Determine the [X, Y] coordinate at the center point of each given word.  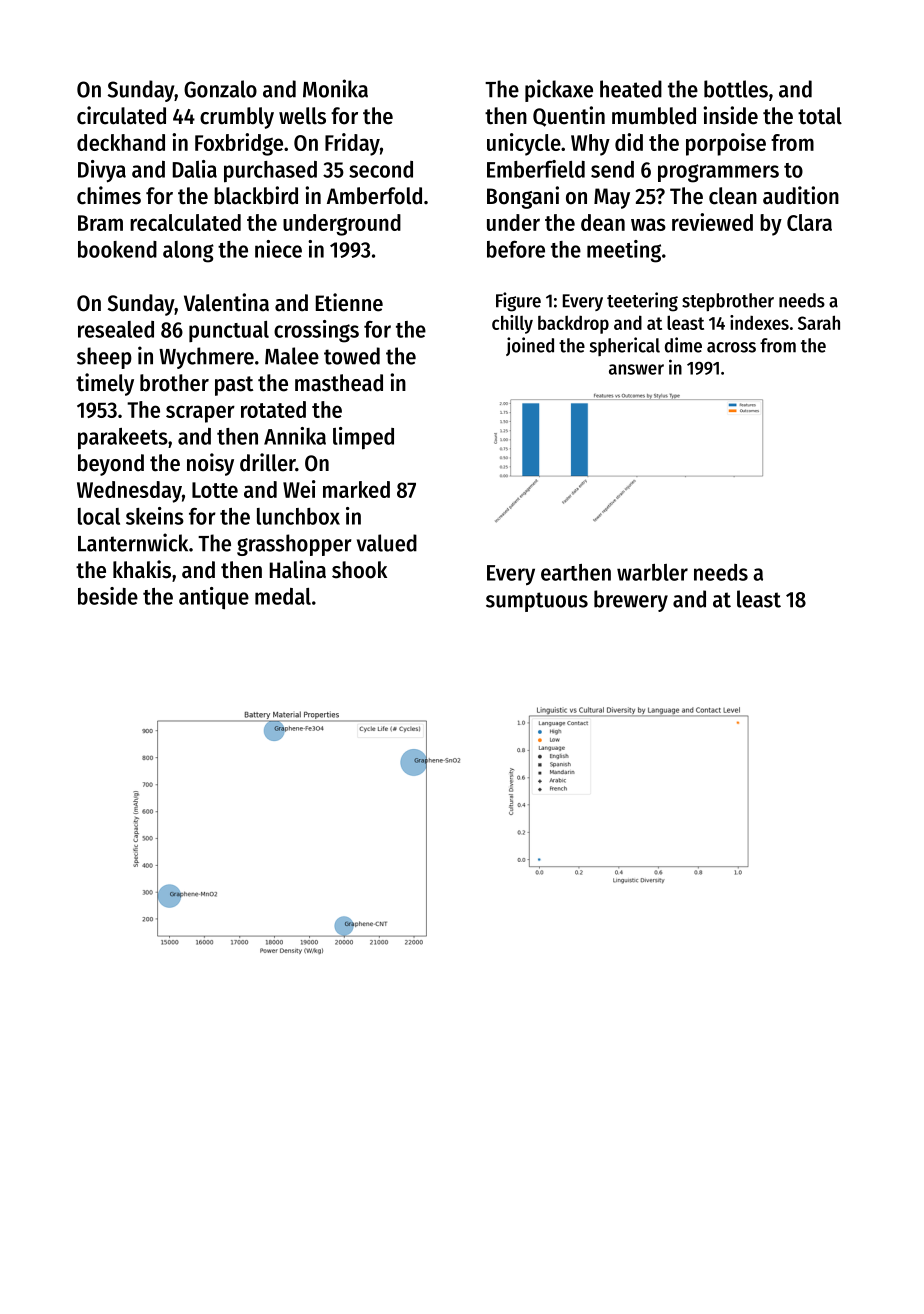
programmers [718, 173]
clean [733, 196]
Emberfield [536, 169]
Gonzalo [220, 89]
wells [302, 116]
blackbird [256, 195]
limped [363, 438]
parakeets [123, 439]
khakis [142, 569]
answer [636, 369]
